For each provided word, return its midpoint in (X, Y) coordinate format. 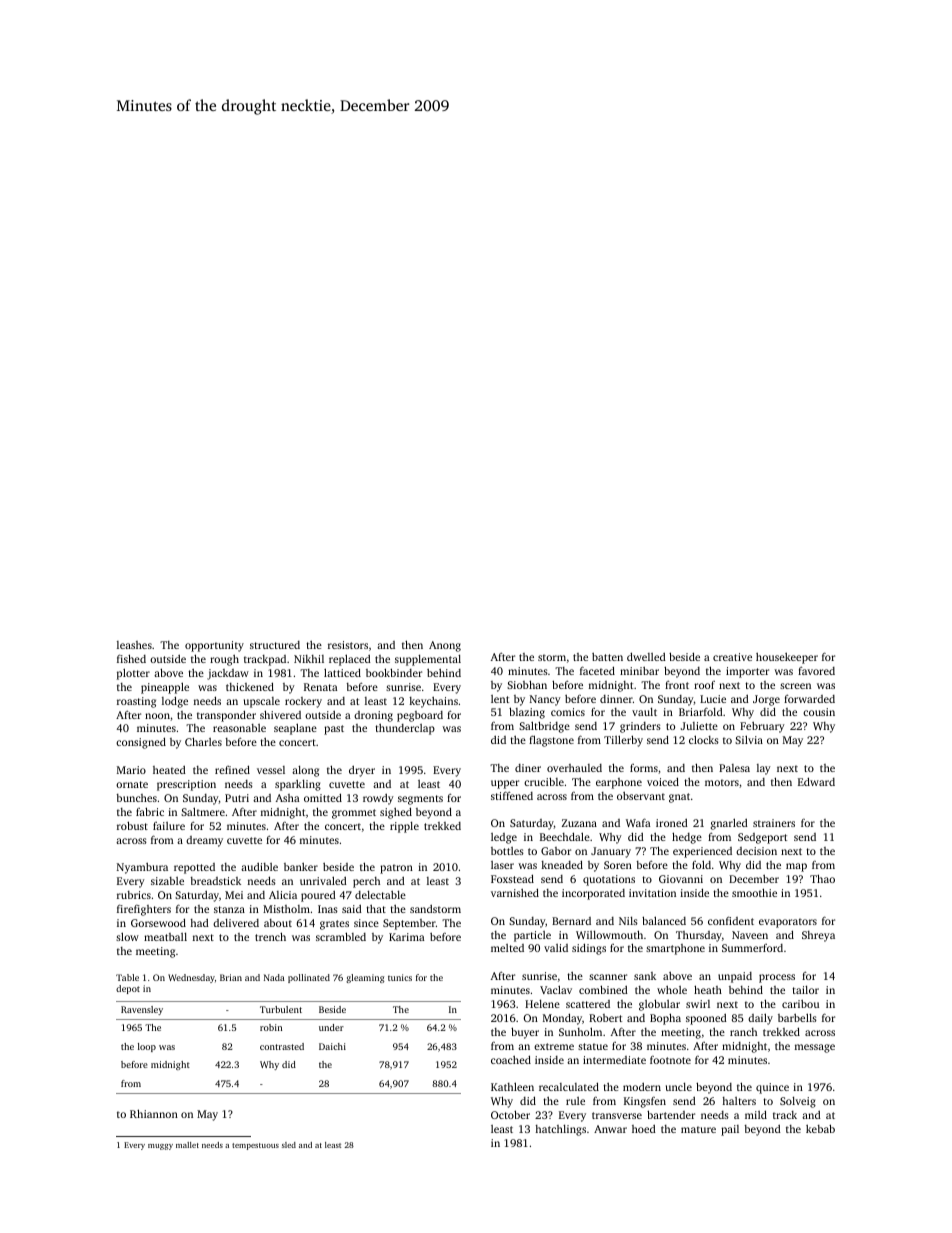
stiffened (512, 795)
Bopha (665, 1019)
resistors (348, 645)
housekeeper (787, 658)
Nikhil (309, 659)
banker (301, 867)
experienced (702, 852)
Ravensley (142, 1010)
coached (511, 1059)
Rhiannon (154, 1113)
